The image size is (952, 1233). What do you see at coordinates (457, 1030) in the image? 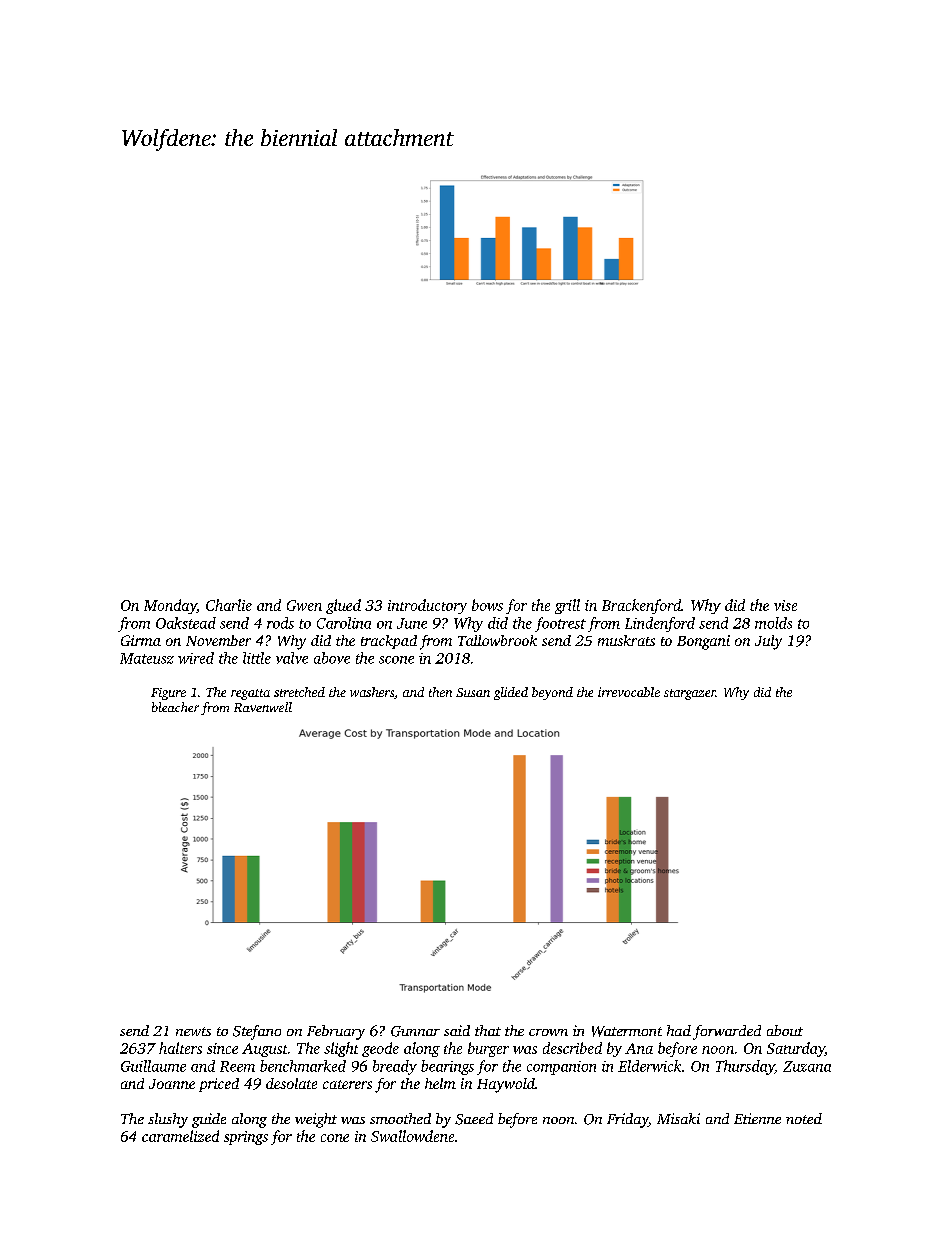
I see `said` at bounding box center [457, 1030].
